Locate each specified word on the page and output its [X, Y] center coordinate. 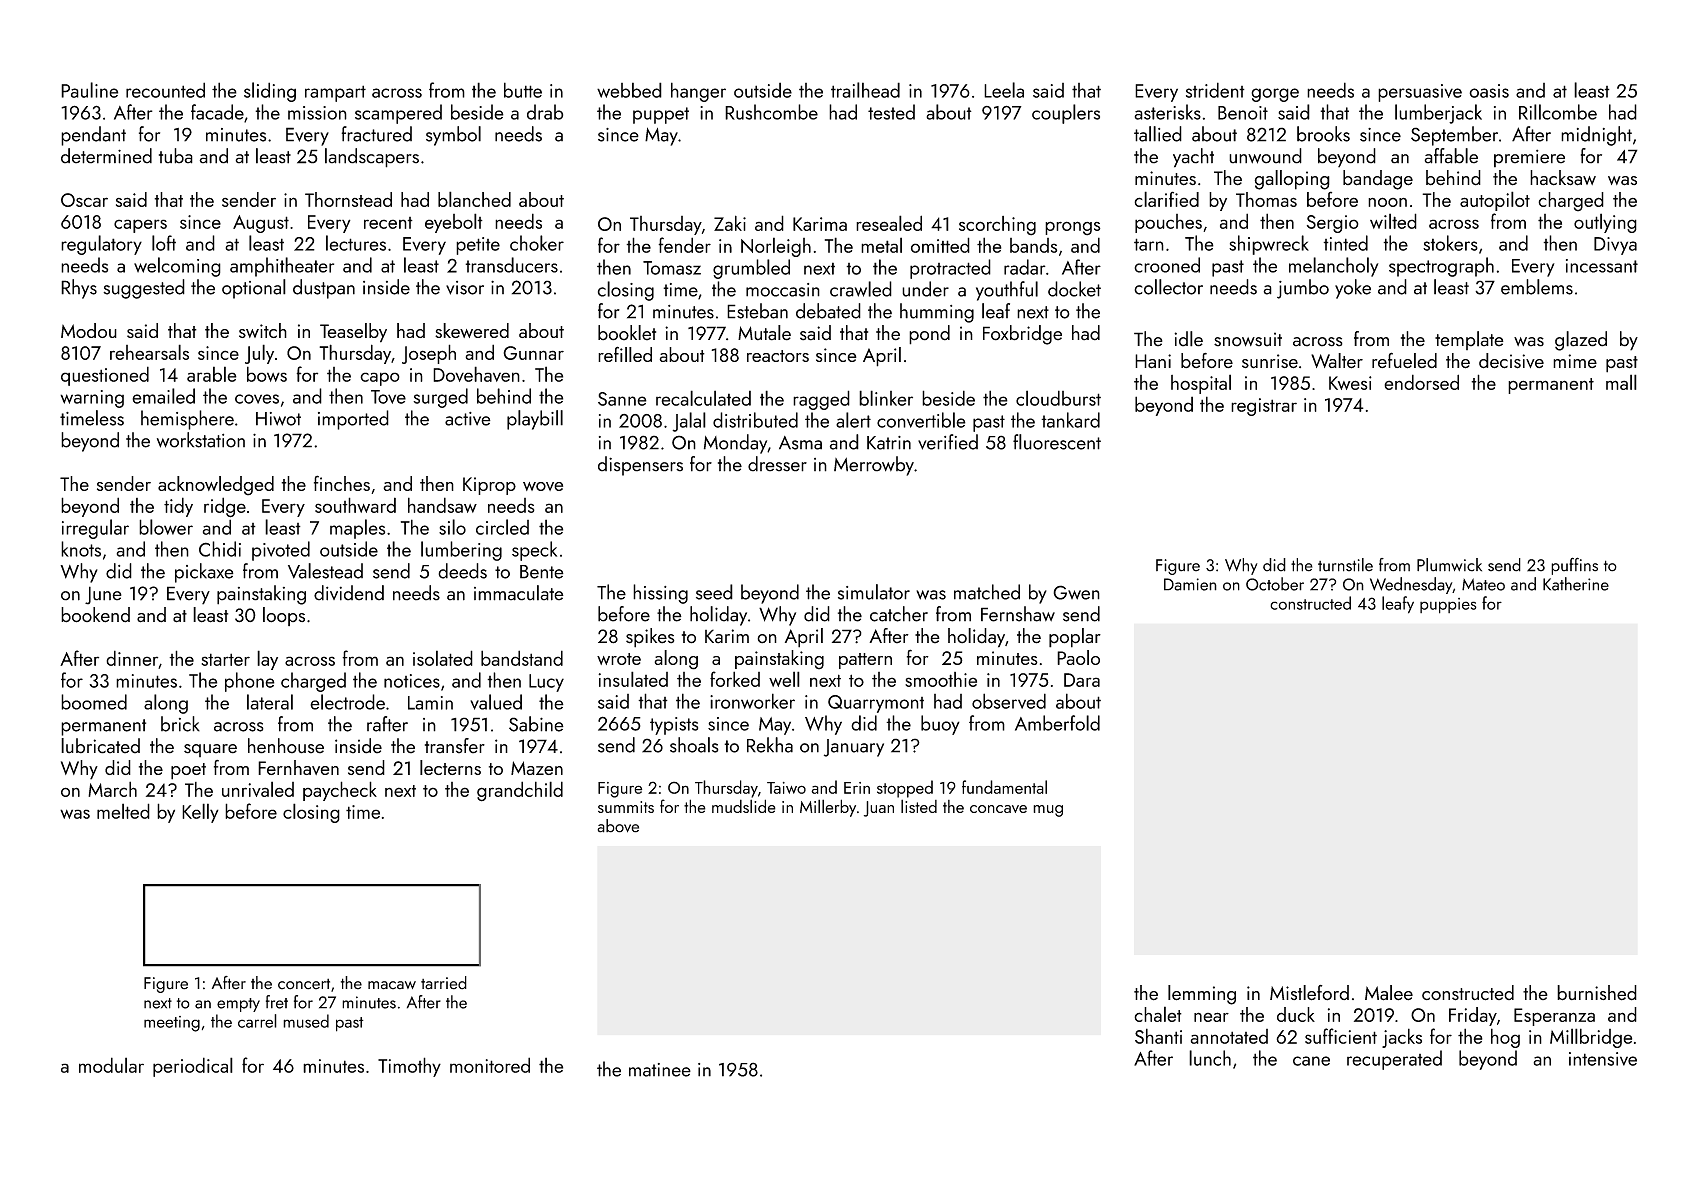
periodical [193, 1067]
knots [81, 549]
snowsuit [1248, 339]
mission [317, 113]
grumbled [751, 269]
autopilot [1495, 201]
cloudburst [1058, 398]
